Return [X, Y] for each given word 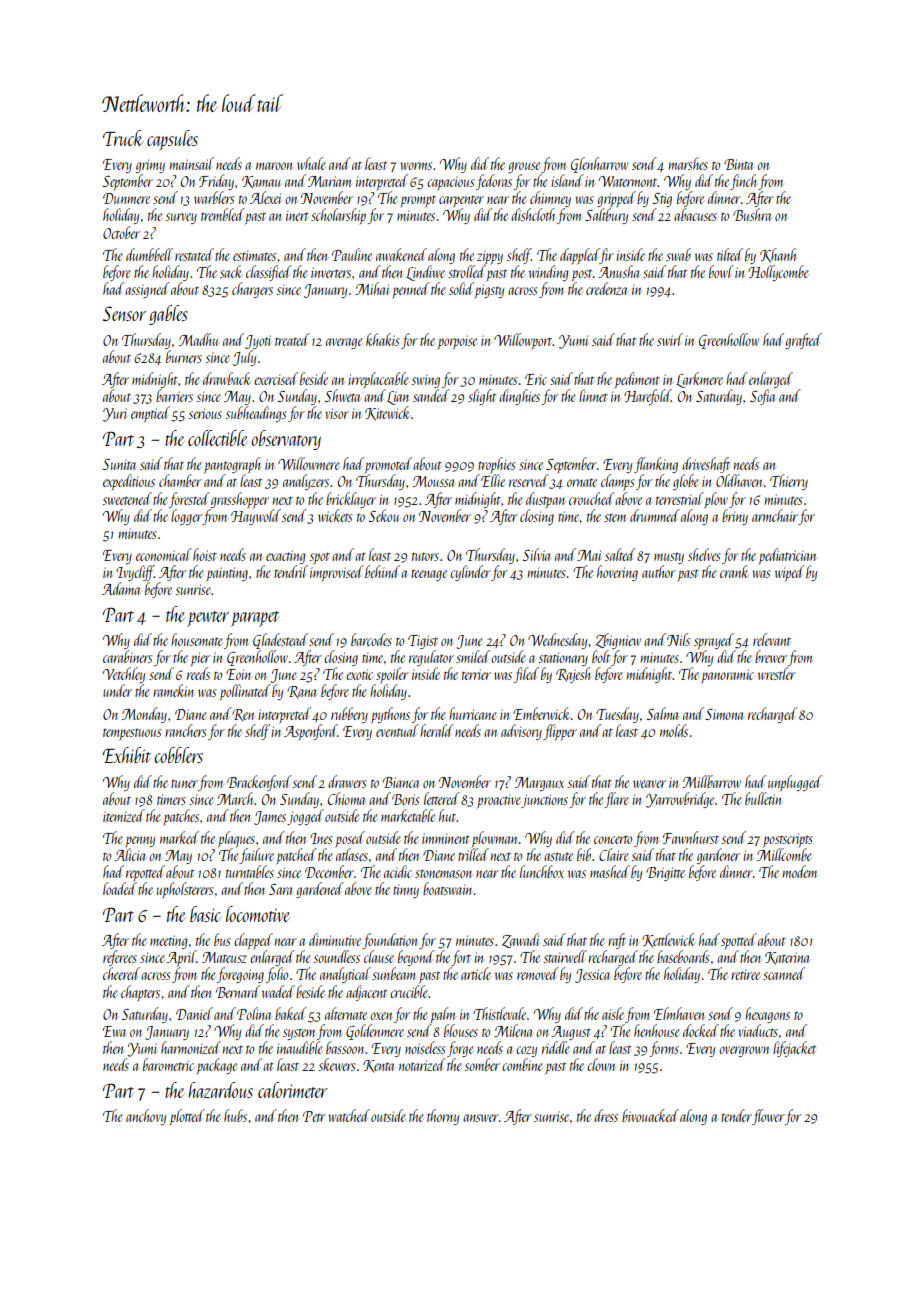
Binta [739, 164]
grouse [524, 167]
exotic [359, 674]
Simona [724, 714]
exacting [286, 557]
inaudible [300, 1047]
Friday [216, 182]
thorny [443, 1117]
